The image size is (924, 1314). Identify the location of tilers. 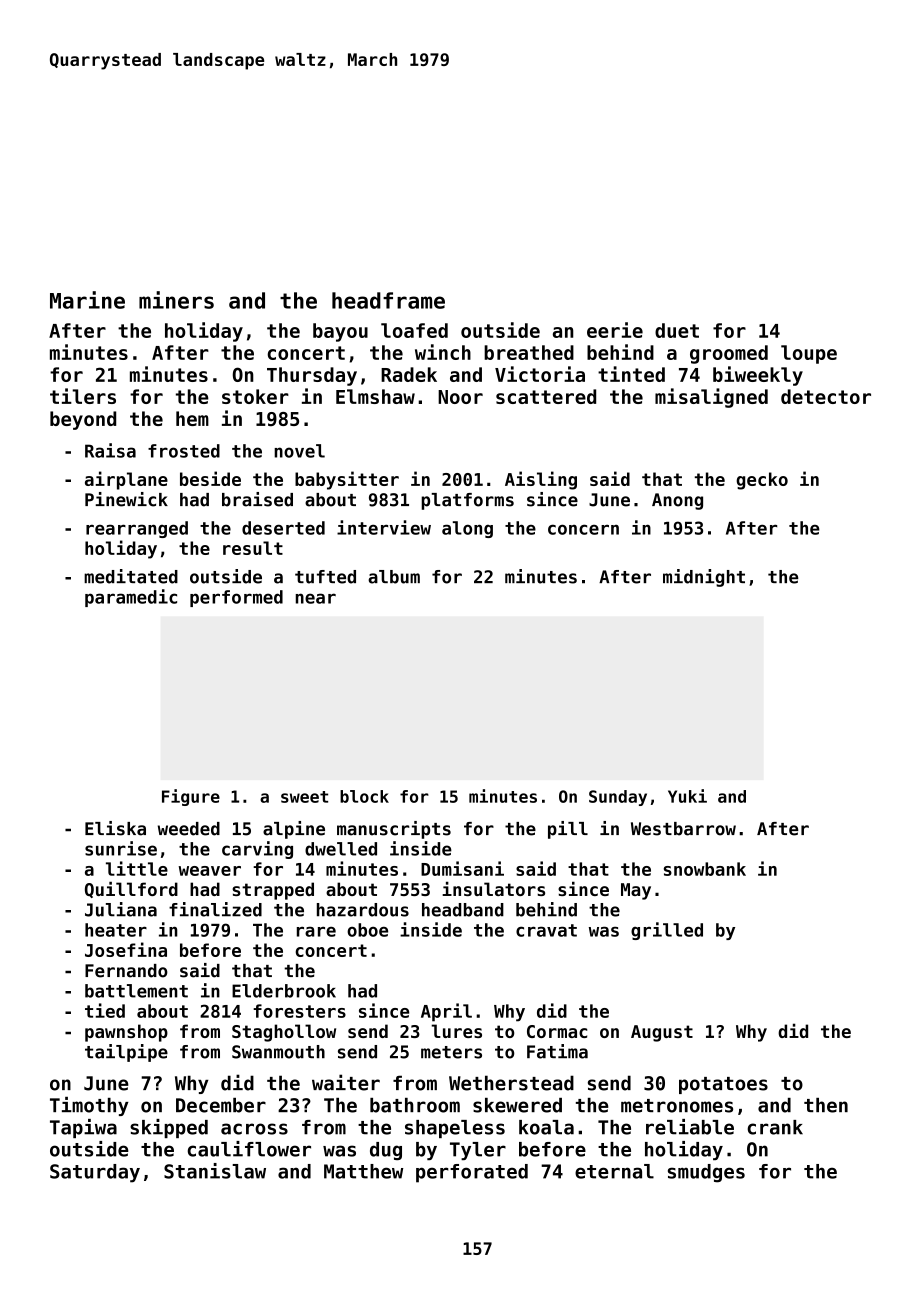
(83, 396).
